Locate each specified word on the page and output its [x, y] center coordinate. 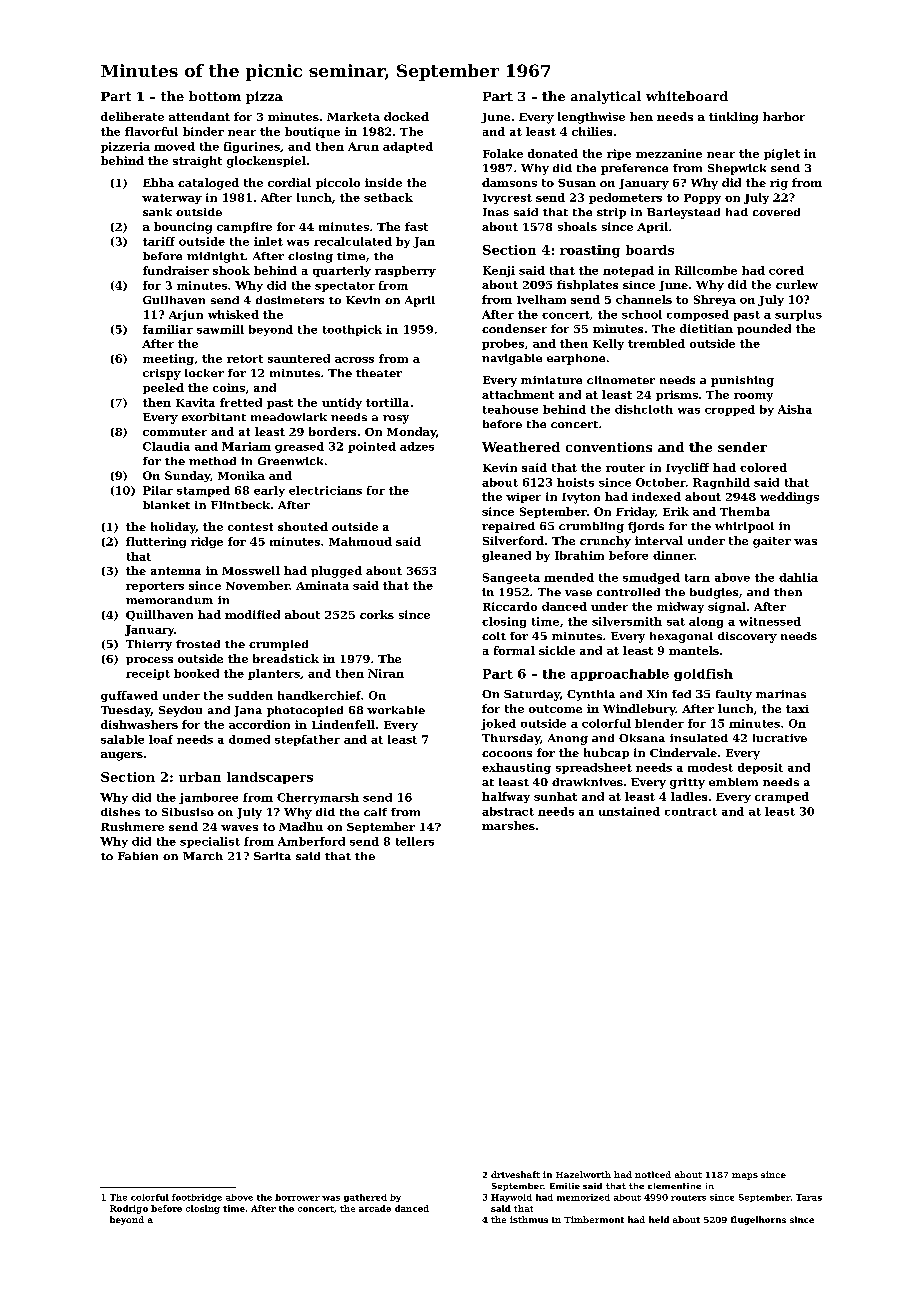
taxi [797, 709]
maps [745, 1176]
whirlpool [744, 527]
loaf [161, 739]
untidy [342, 403]
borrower [297, 1197]
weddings [789, 498]
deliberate [132, 116]
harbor [784, 116]
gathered [365, 1198]
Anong [568, 739]
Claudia [166, 446]
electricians [325, 490]
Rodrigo [129, 1209]
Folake [503, 153]
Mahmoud [360, 541]
